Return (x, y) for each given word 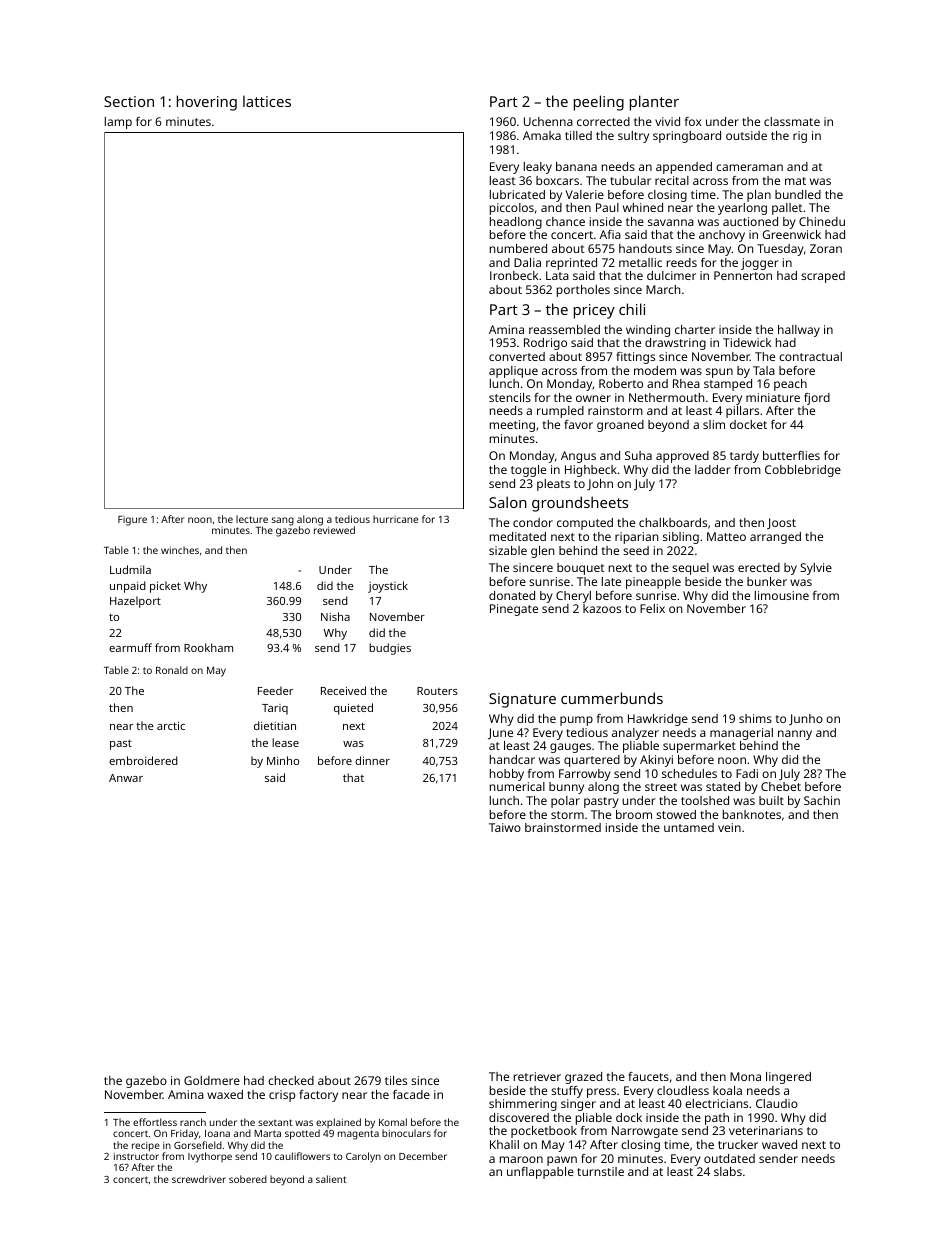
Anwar (126, 778)
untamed (689, 827)
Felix (652, 608)
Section (129, 101)
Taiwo (505, 827)
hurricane (395, 519)
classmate (792, 121)
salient (331, 1179)
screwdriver (199, 1179)
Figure (132, 521)
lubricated (517, 194)
